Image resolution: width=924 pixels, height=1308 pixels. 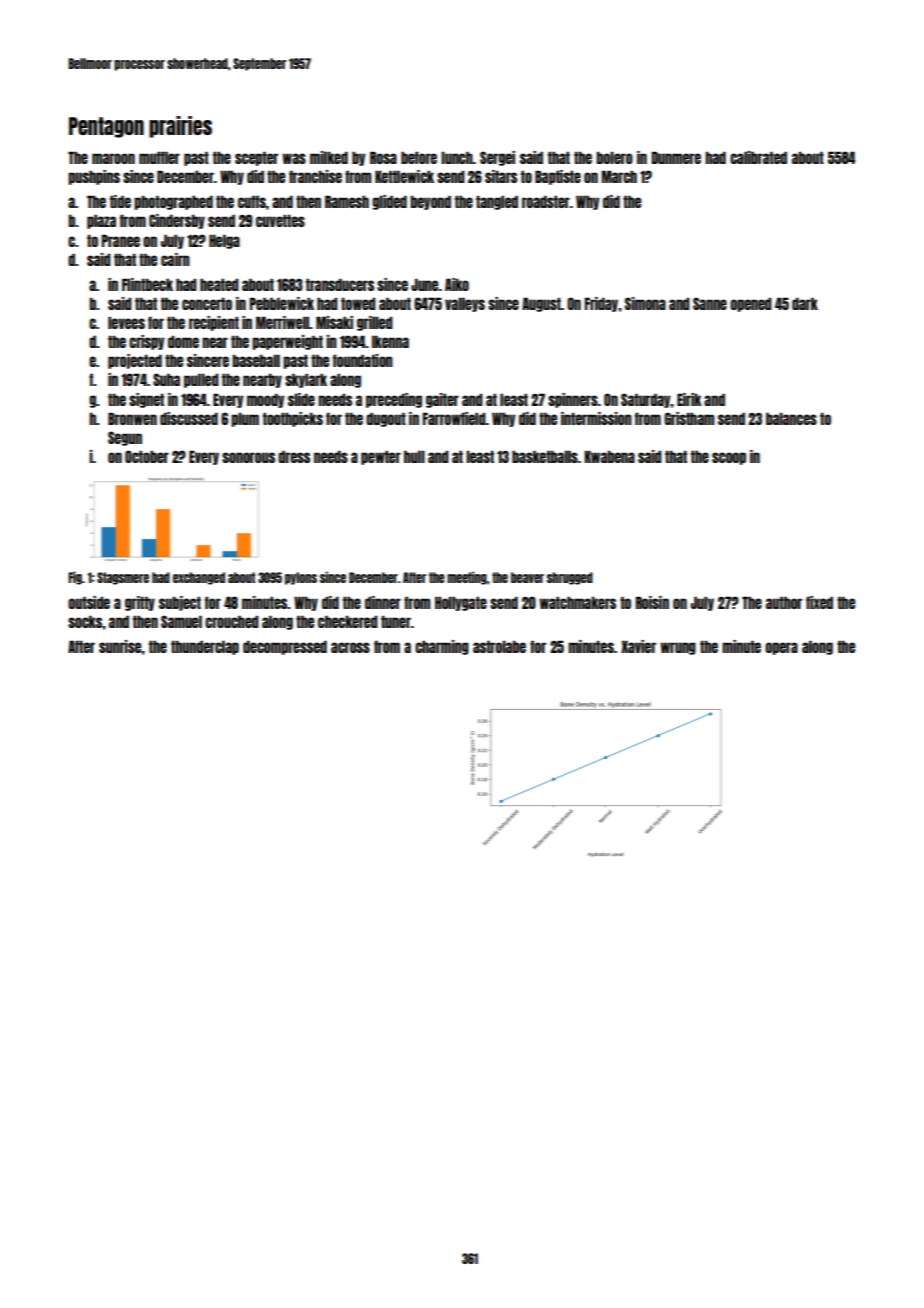 I want to click on Pranee, so click(x=121, y=240).
